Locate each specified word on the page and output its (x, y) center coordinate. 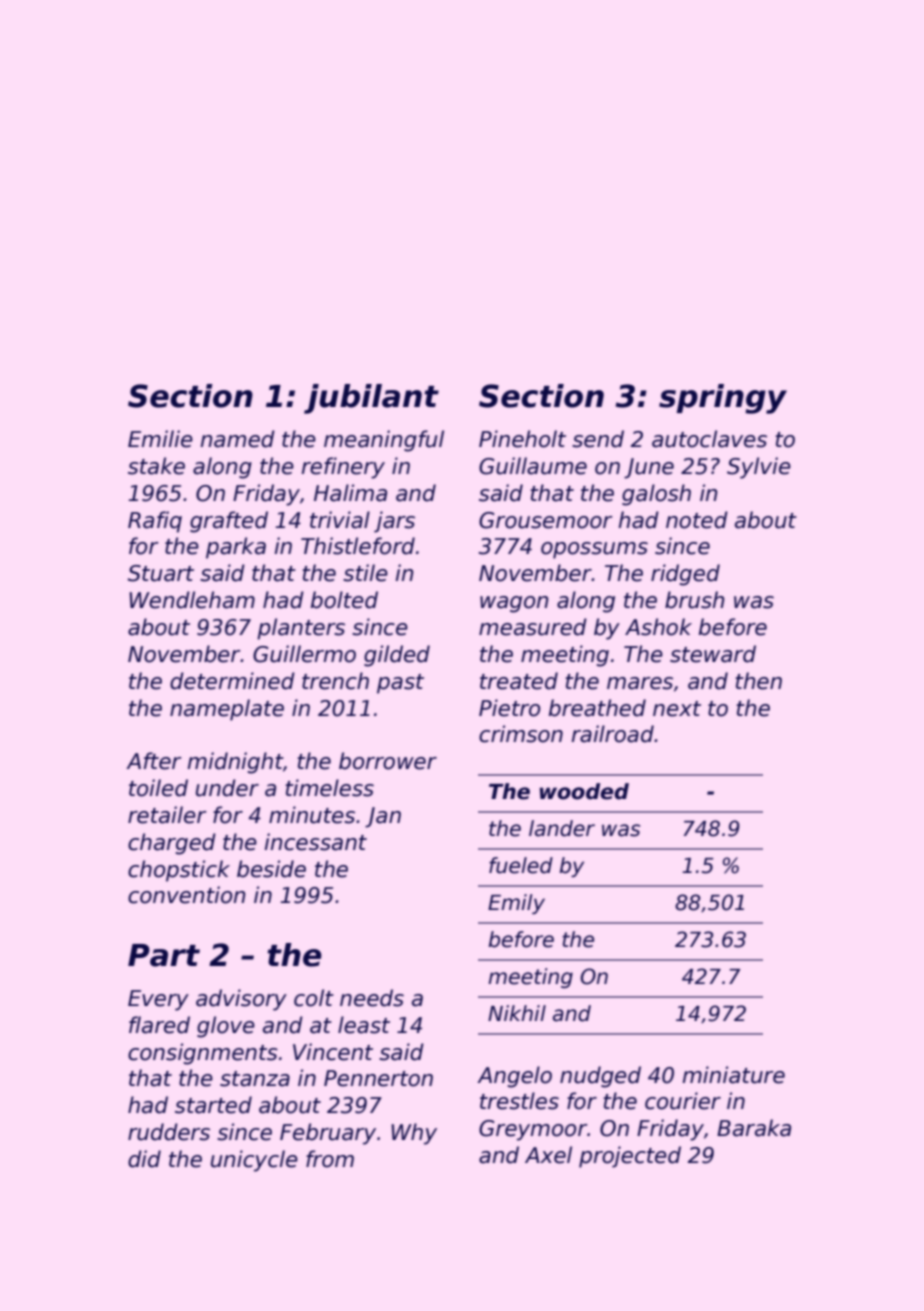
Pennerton (378, 1078)
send (598, 439)
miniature (733, 1075)
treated (519, 681)
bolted (344, 600)
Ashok (658, 627)
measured (533, 627)
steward (713, 654)
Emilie (160, 439)
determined (232, 681)
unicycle (254, 1161)
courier (683, 1101)
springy (723, 399)
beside (271, 869)
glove (226, 1027)
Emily (516, 904)
